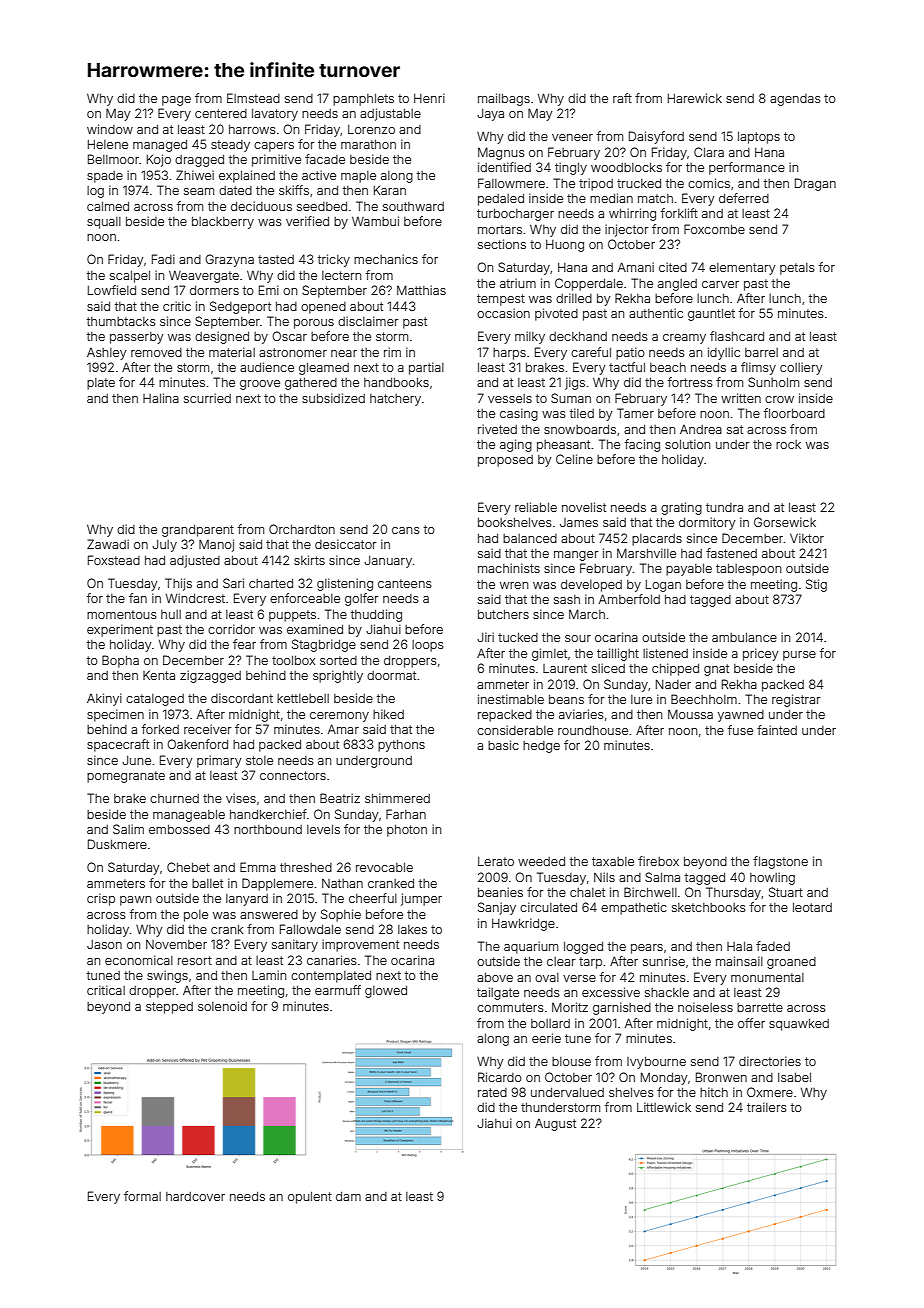 The height and width of the document is (1308, 924). What do you see at coordinates (126, 777) in the document?
I see `pomegranate` at bounding box center [126, 777].
